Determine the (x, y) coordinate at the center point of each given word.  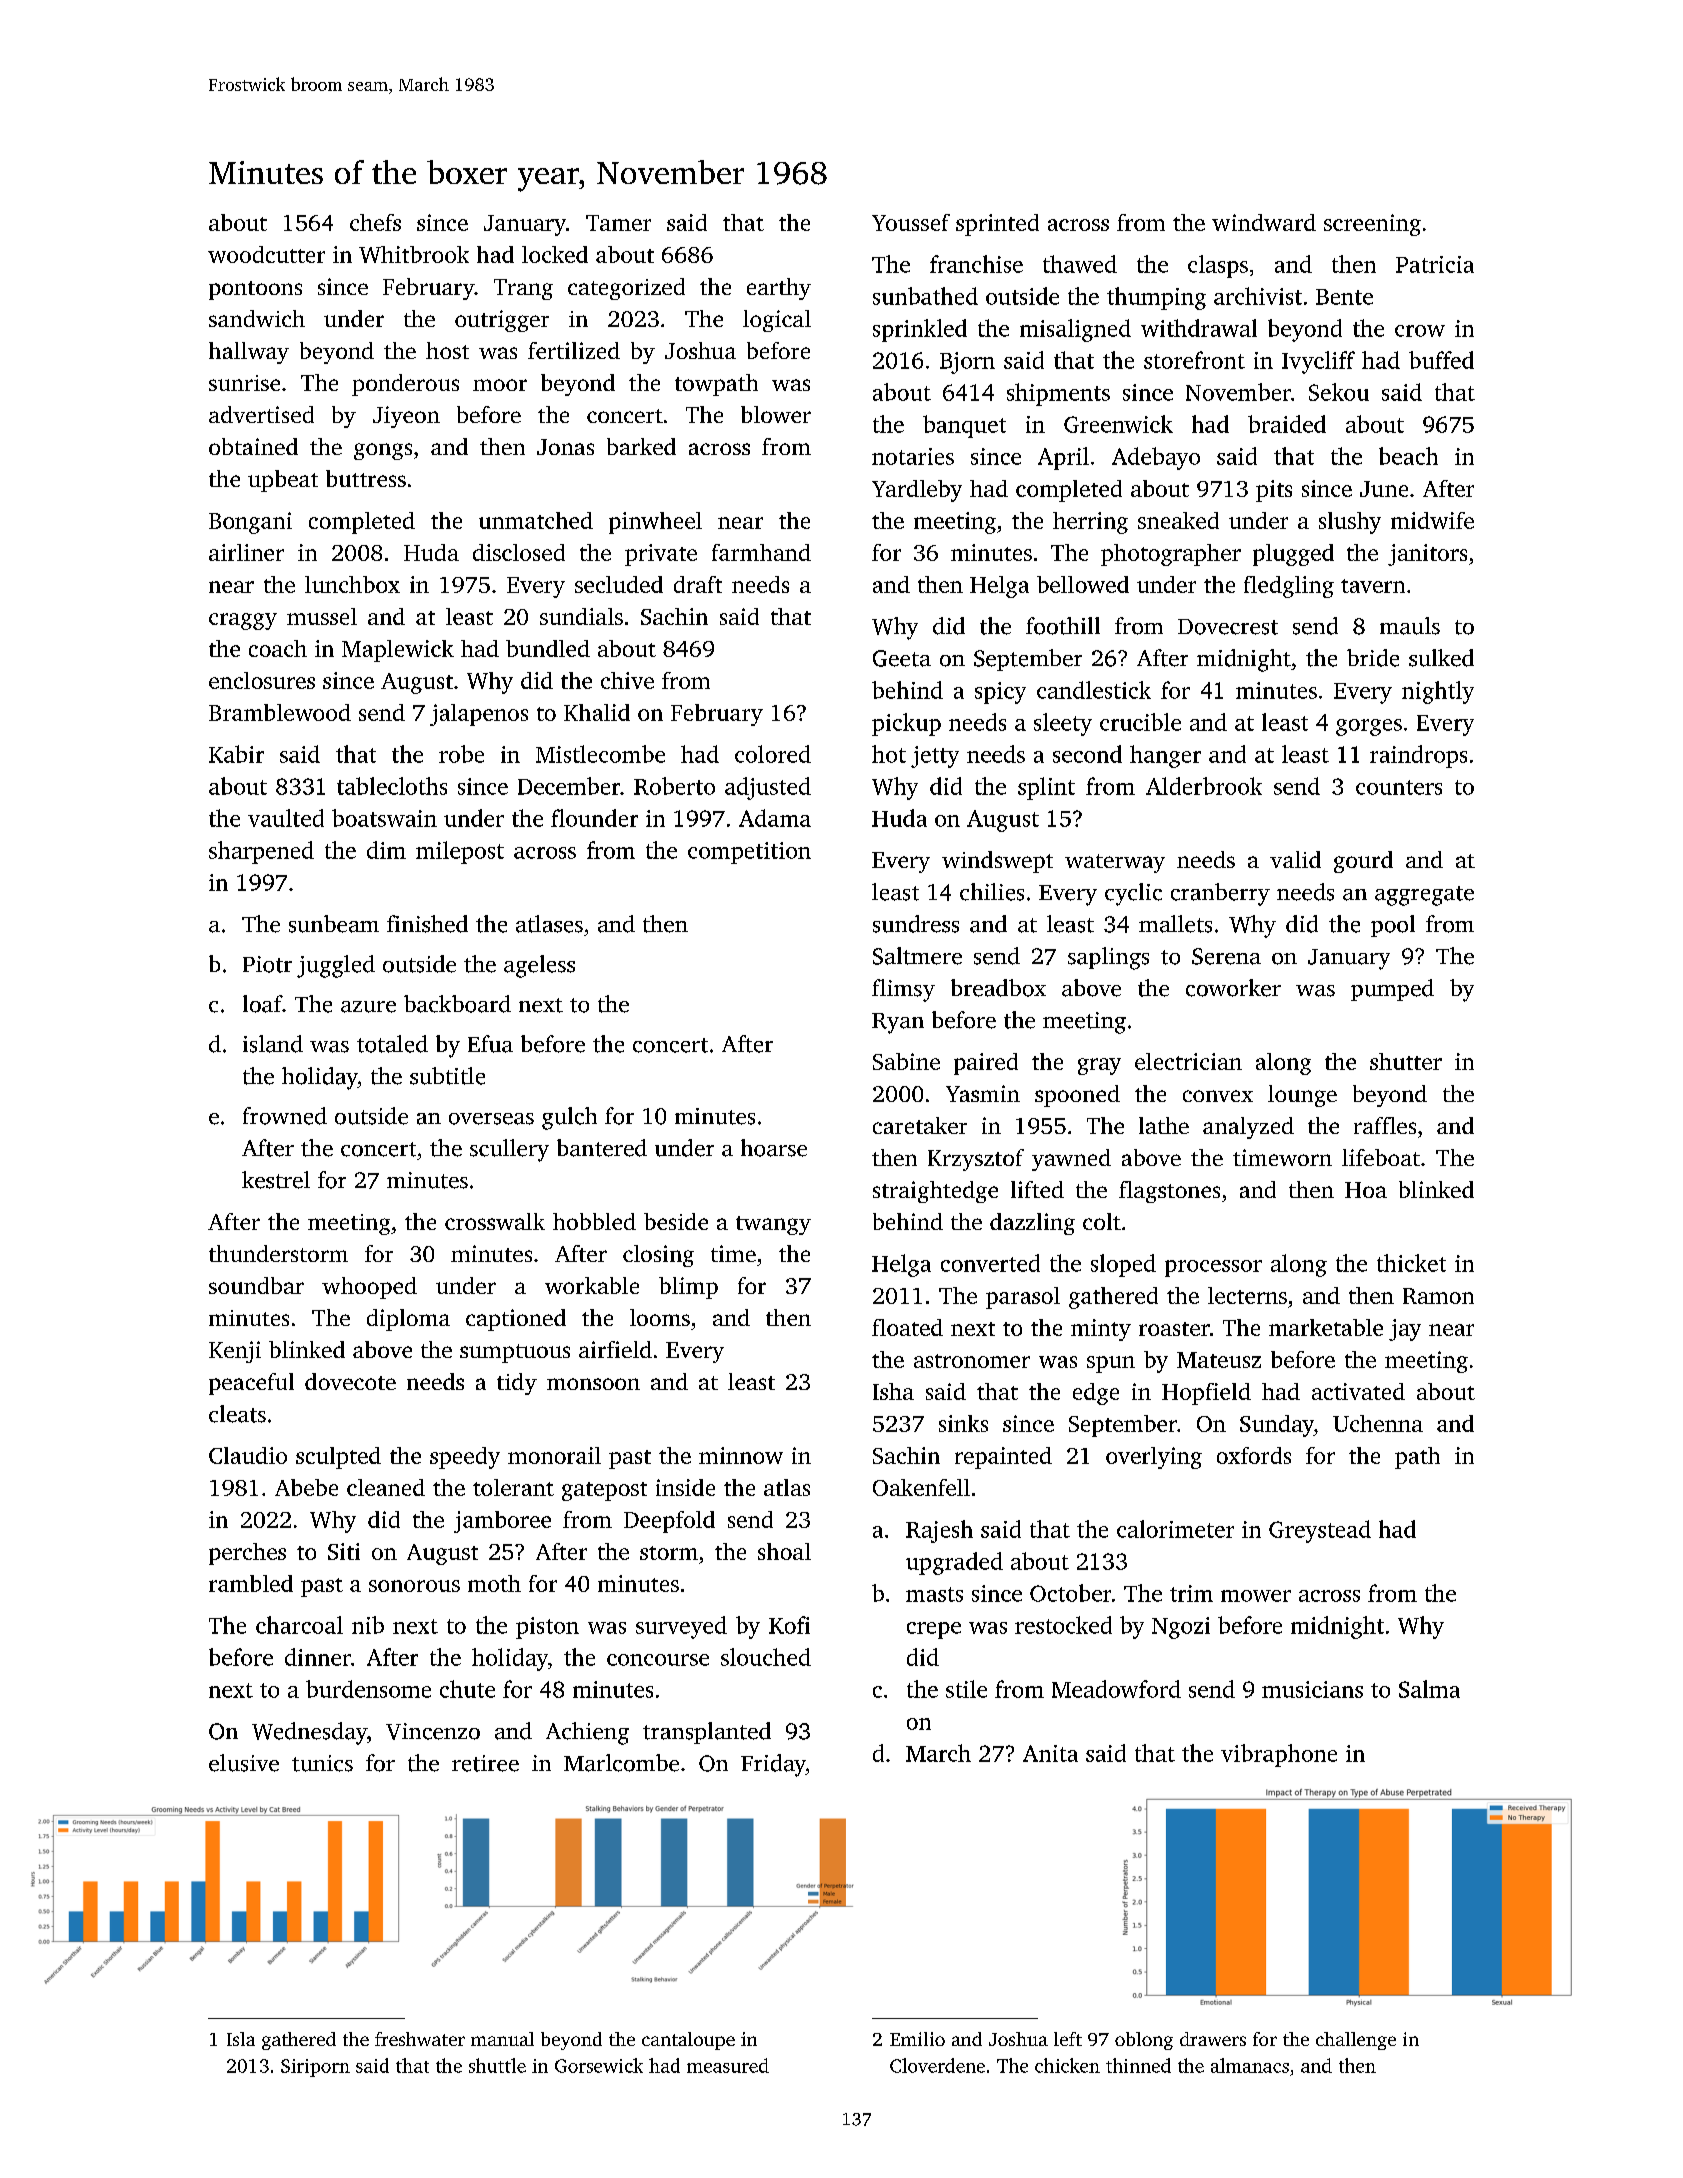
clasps (1218, 266)
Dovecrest (1228, 627)
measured (728, 2065)
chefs (375, 222)
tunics (322, 1763)
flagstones (1169, 1192)
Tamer (618, 223)
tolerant (513, 1487)
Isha (893, 1391)
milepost (460, 852)
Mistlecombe (600, 754)
